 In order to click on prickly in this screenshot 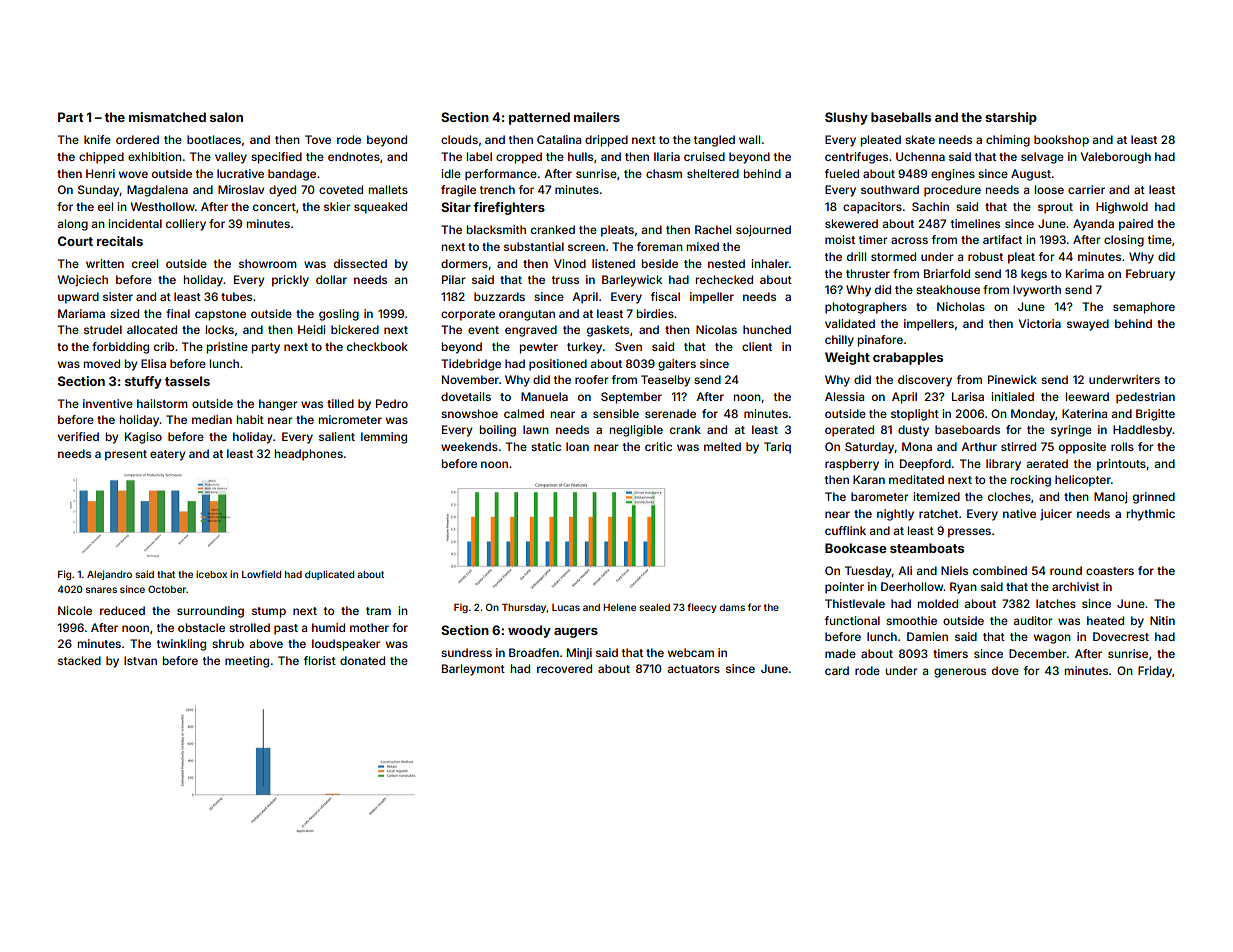, I will do `click(290, 281)`.
